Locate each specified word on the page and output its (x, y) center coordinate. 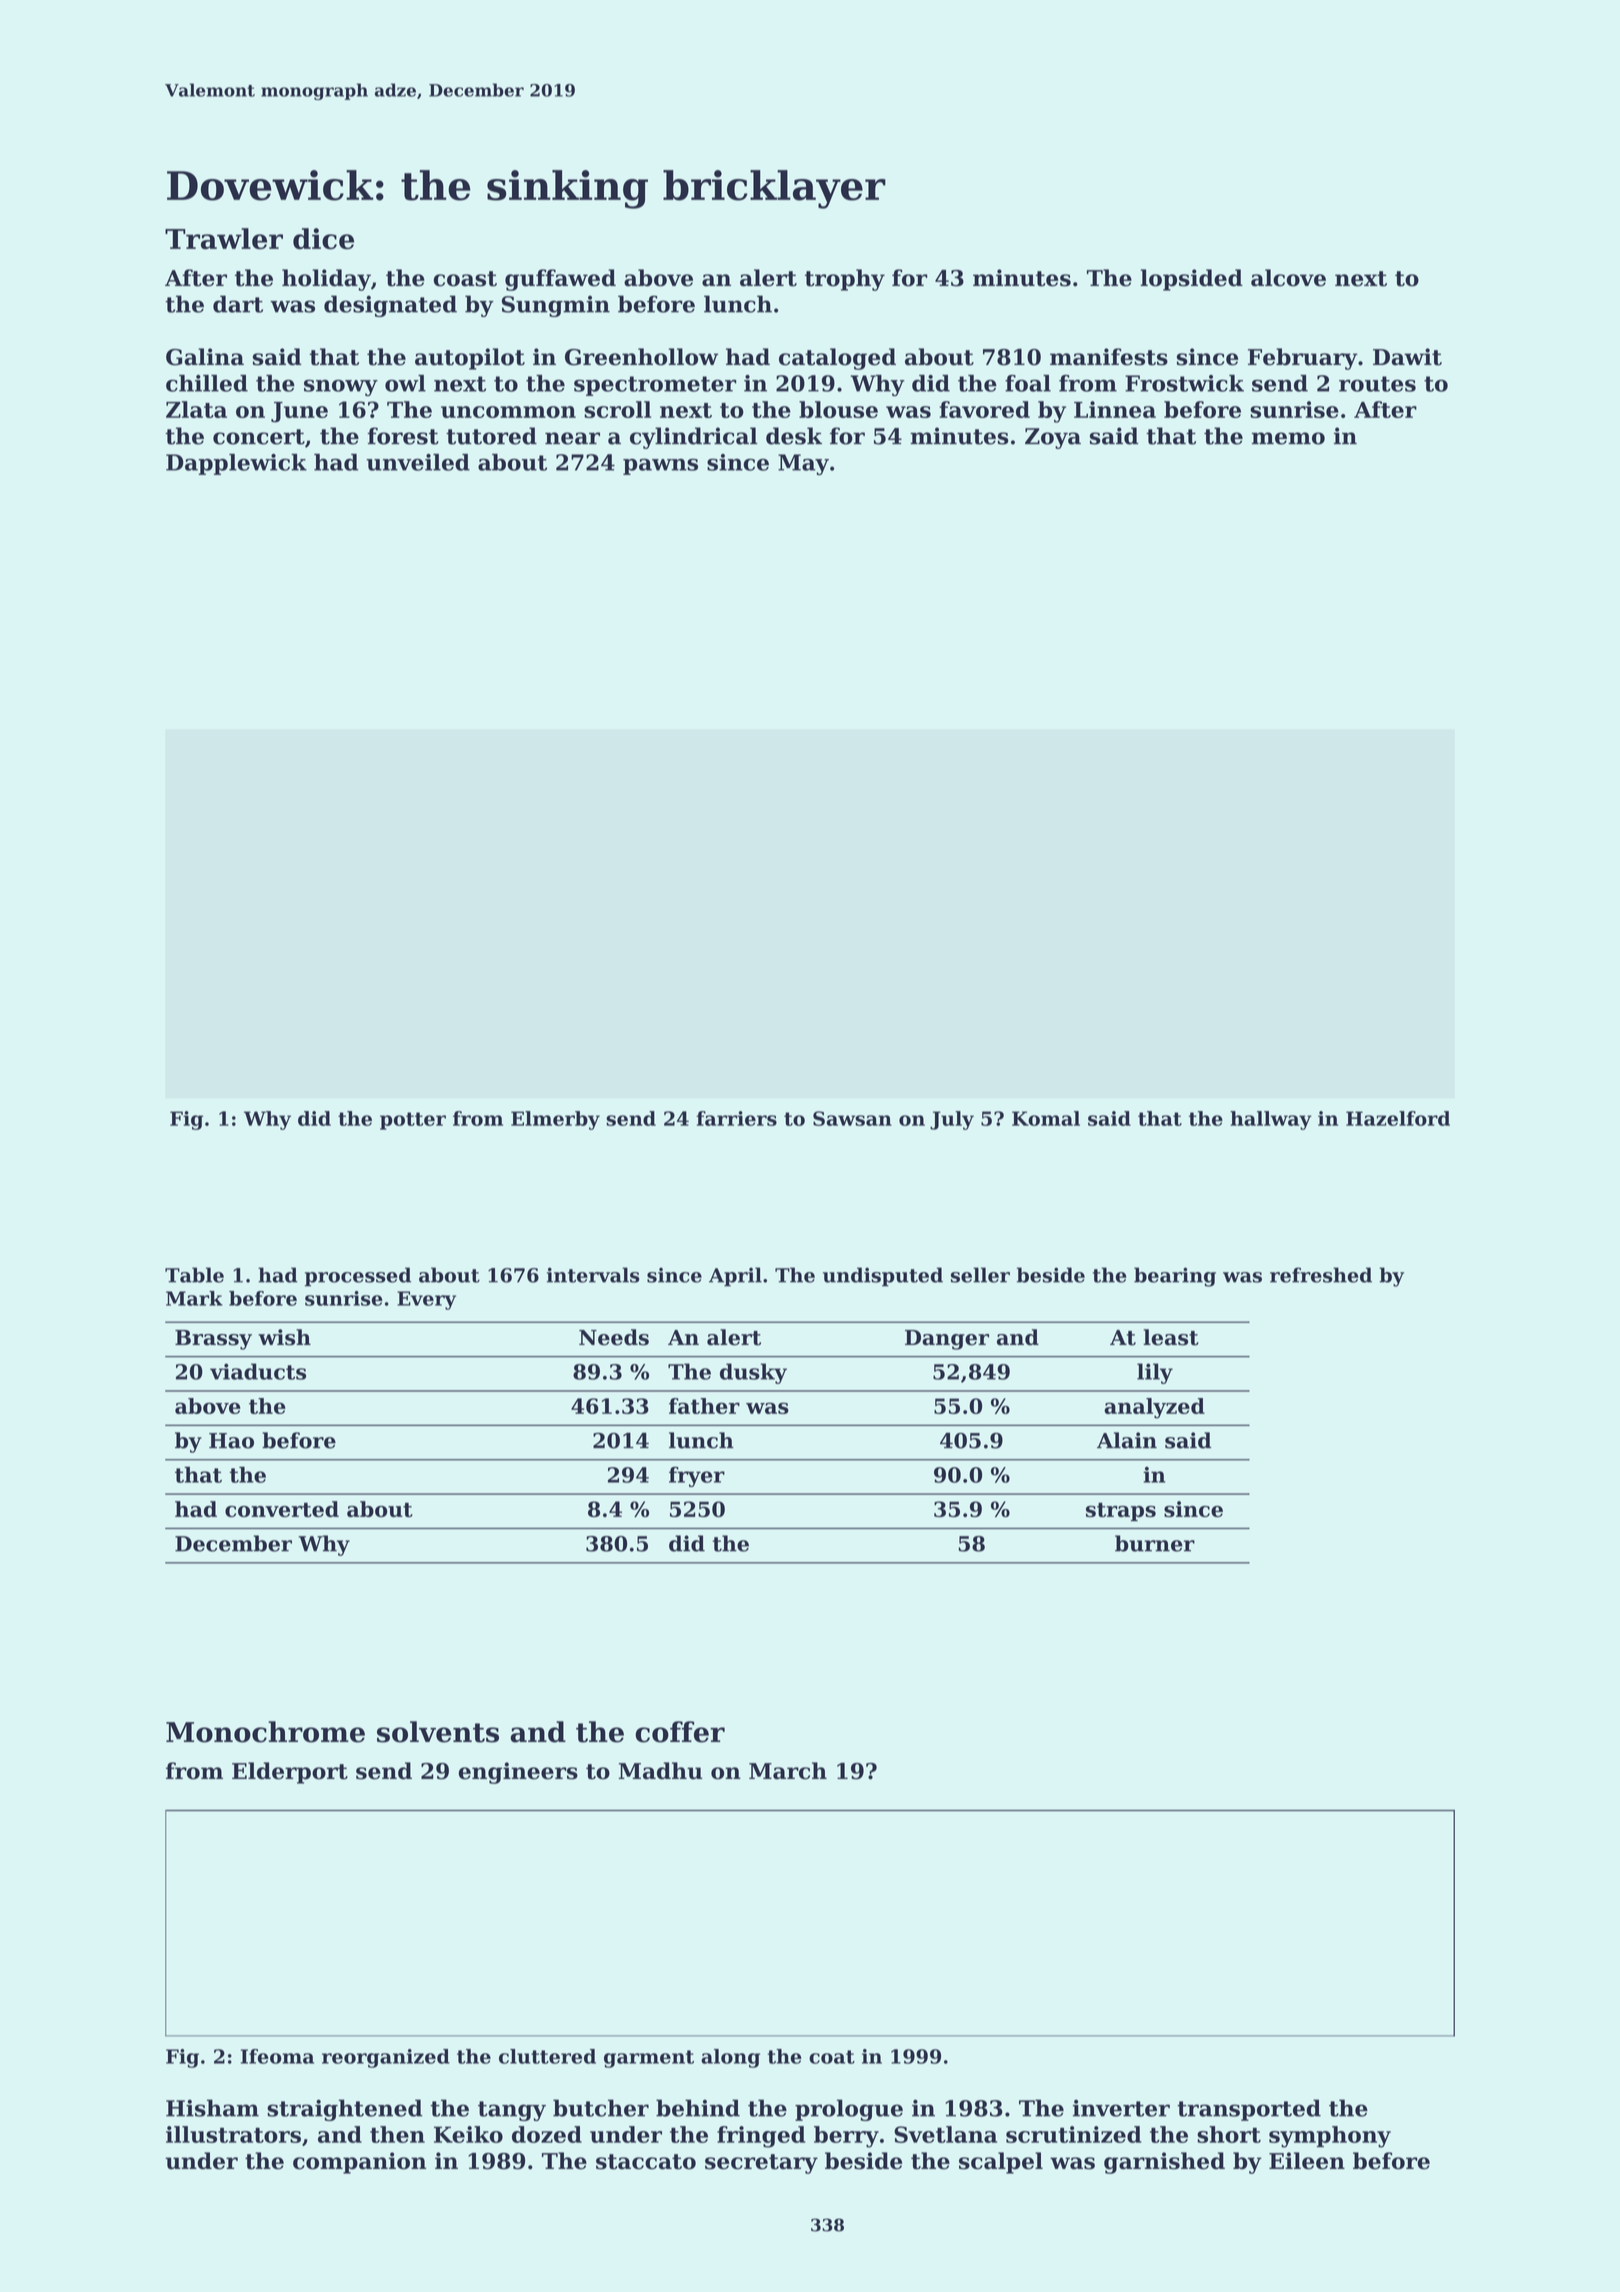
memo (1288, 438)
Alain (1127, 1440)
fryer (697, 1477)
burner (1155, 1543)
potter (413, 1121)
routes (1377, 384)
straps (1121, 1512)
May (803, 465)
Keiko (468, 2134)
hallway (1271, 1120)
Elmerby (555, 1120)
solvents (438, 1732)
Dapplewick (236, 464)
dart (238, 304)
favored (984, 409)
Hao (231, 1441)
